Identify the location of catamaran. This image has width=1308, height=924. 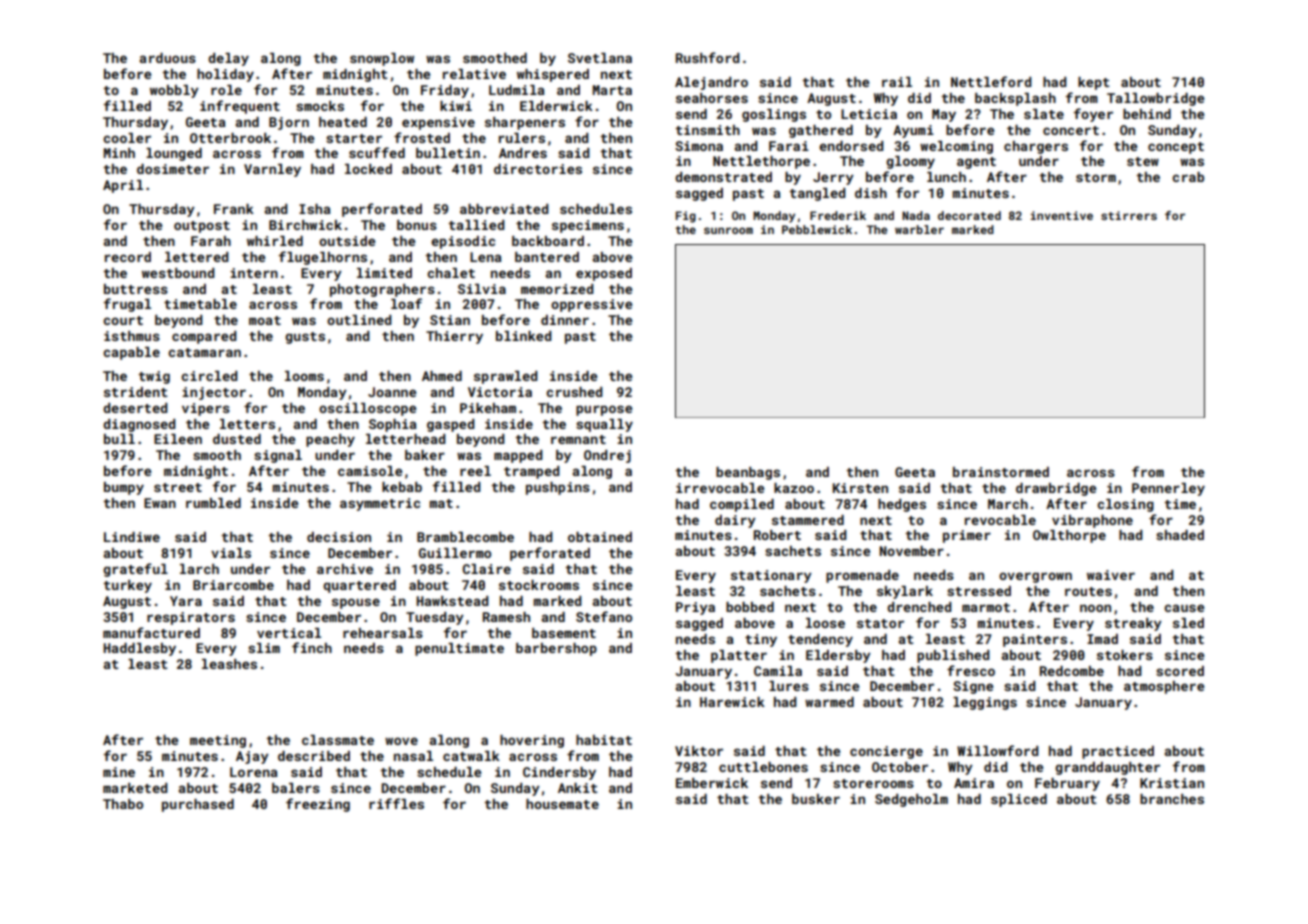
(204, 352).
